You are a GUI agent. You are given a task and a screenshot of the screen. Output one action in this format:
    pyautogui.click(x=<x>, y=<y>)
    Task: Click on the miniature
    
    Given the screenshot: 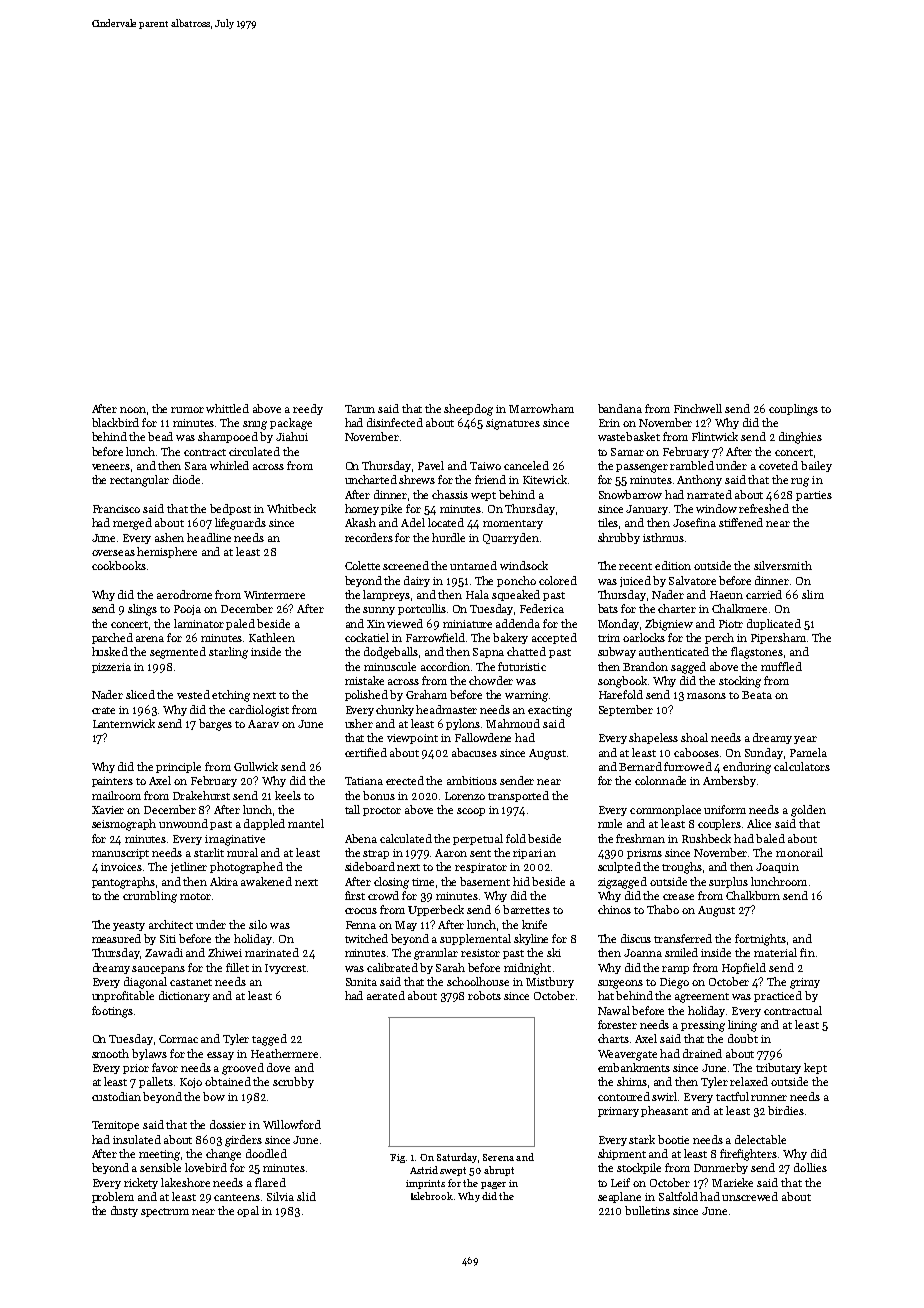 What is the action you would take?
    pyautogui.click(x=467, y=624)
